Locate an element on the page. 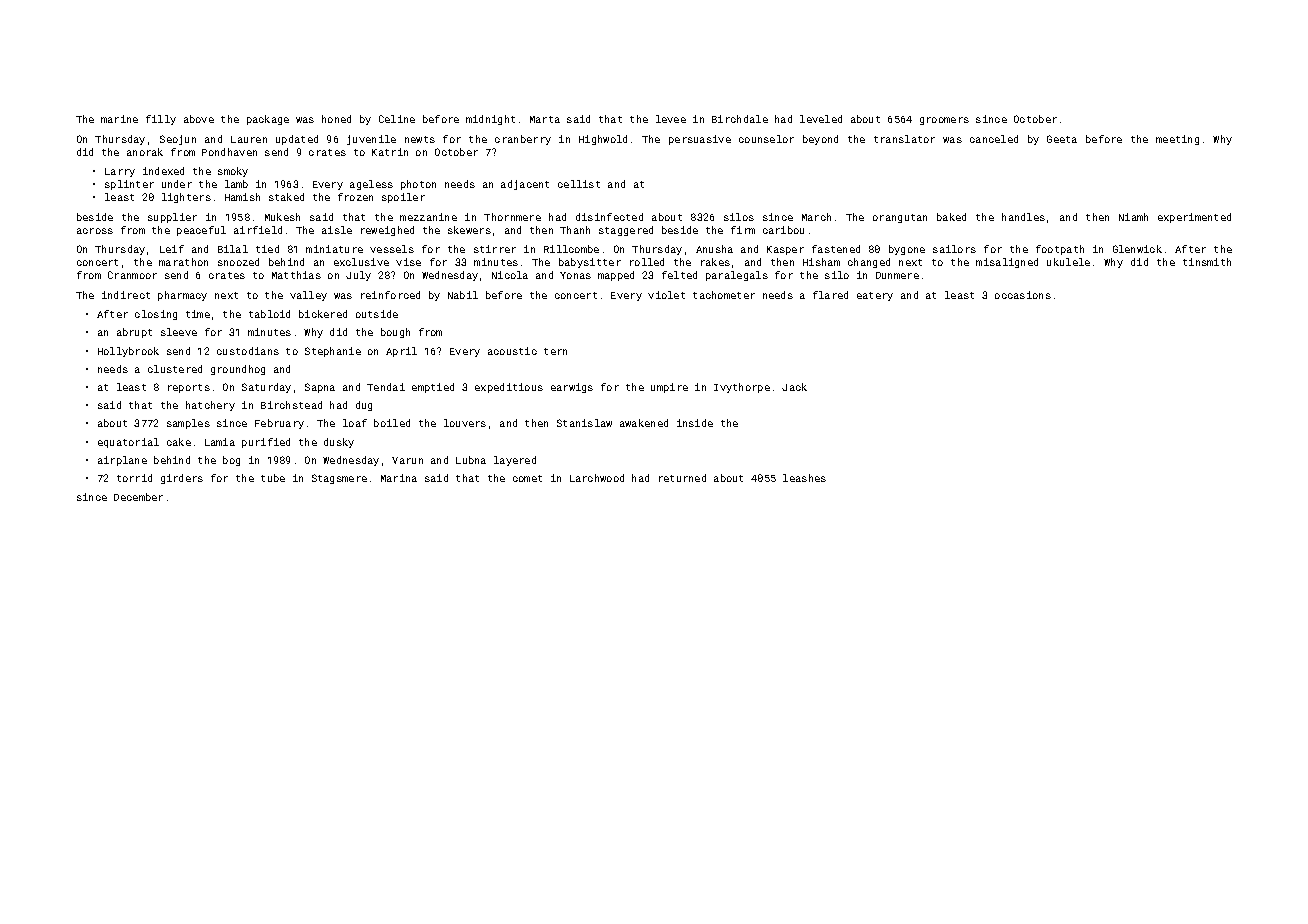 The width and height of the page is (1308, 924). tern is located at coordinates (555, 351).
